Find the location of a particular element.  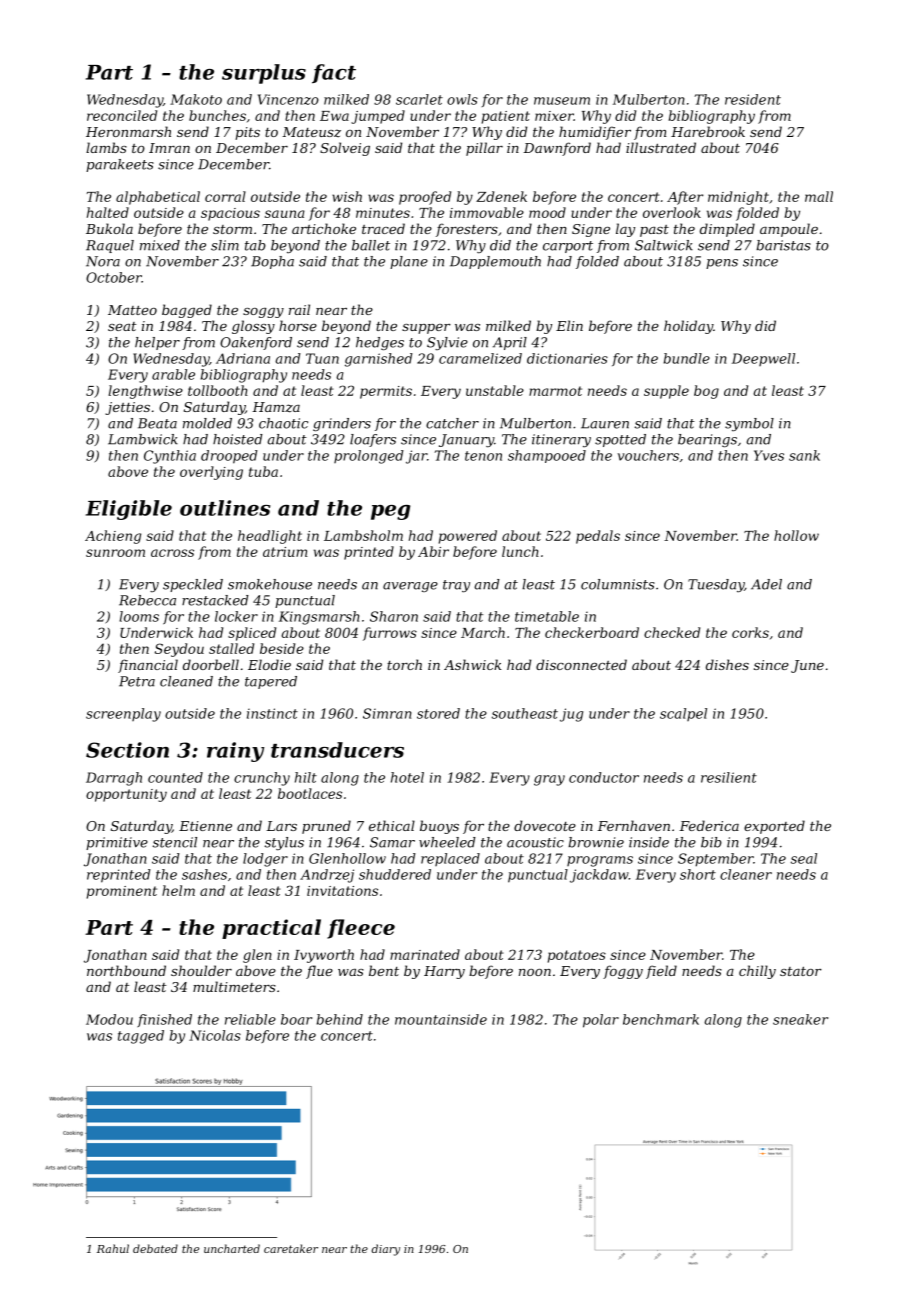

gray is located at coordinates (549, 780).
